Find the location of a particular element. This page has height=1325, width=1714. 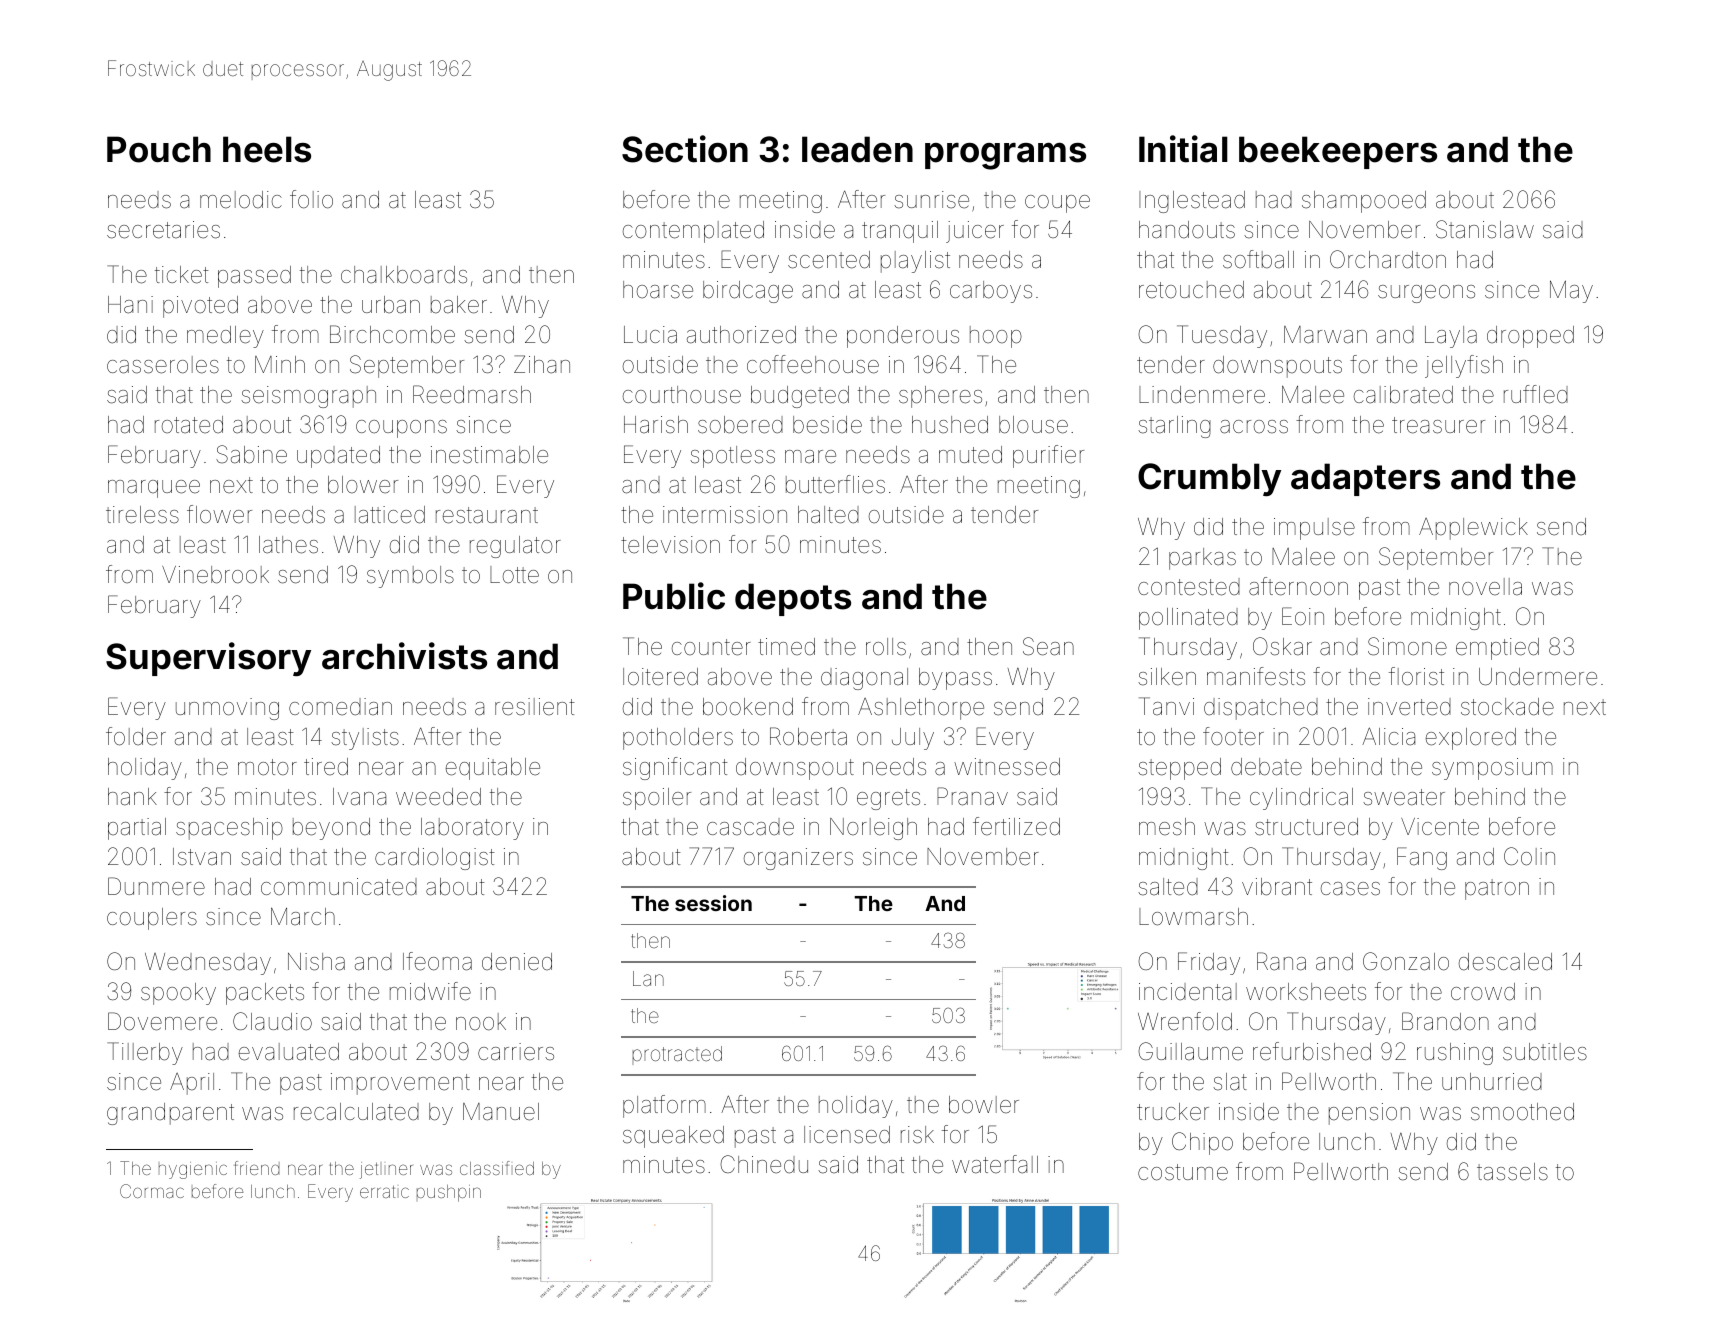

Lindenmere is located at coordinates (1202, 395).
